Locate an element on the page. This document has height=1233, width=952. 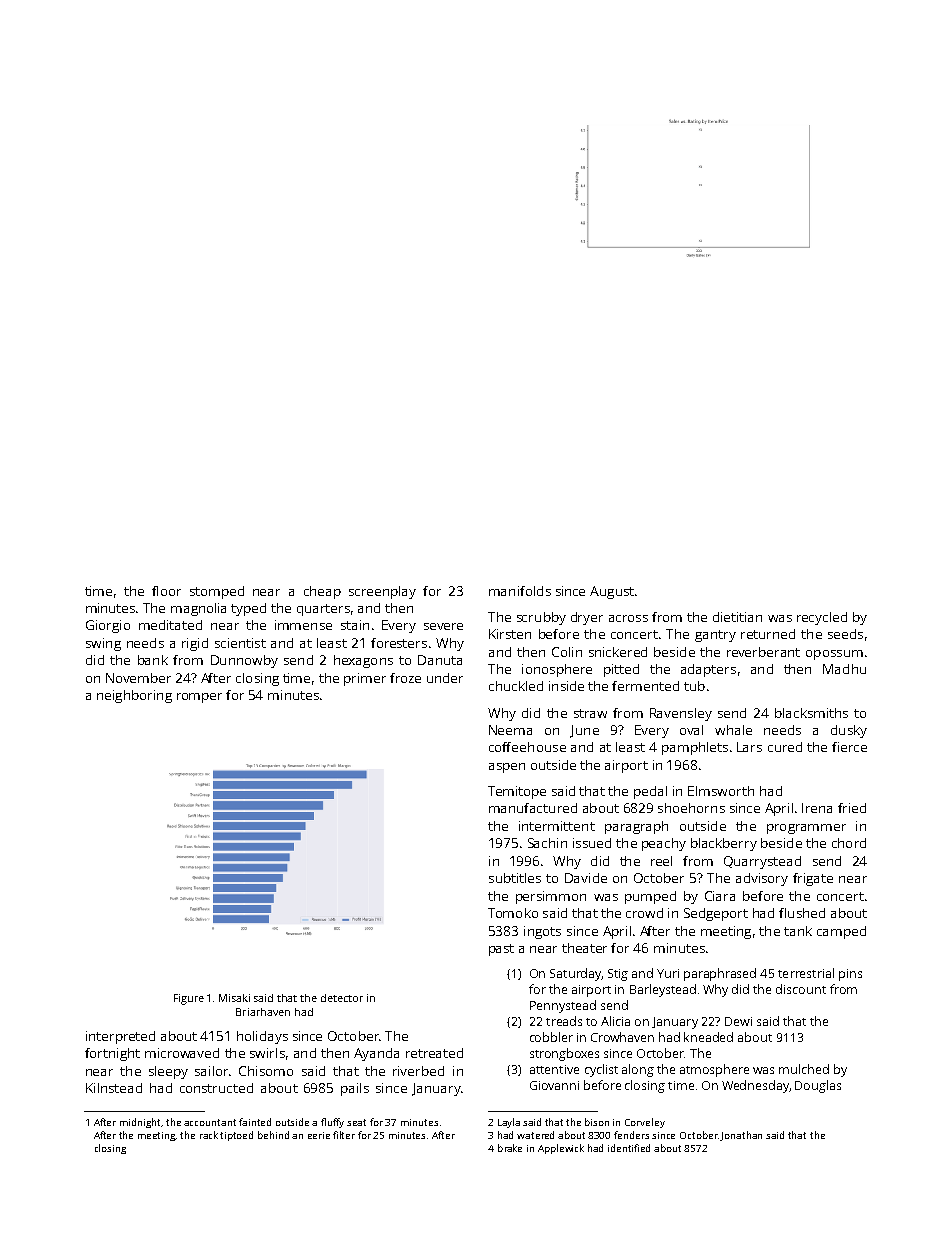
interpreted is located at coordinates (120, 1037).
